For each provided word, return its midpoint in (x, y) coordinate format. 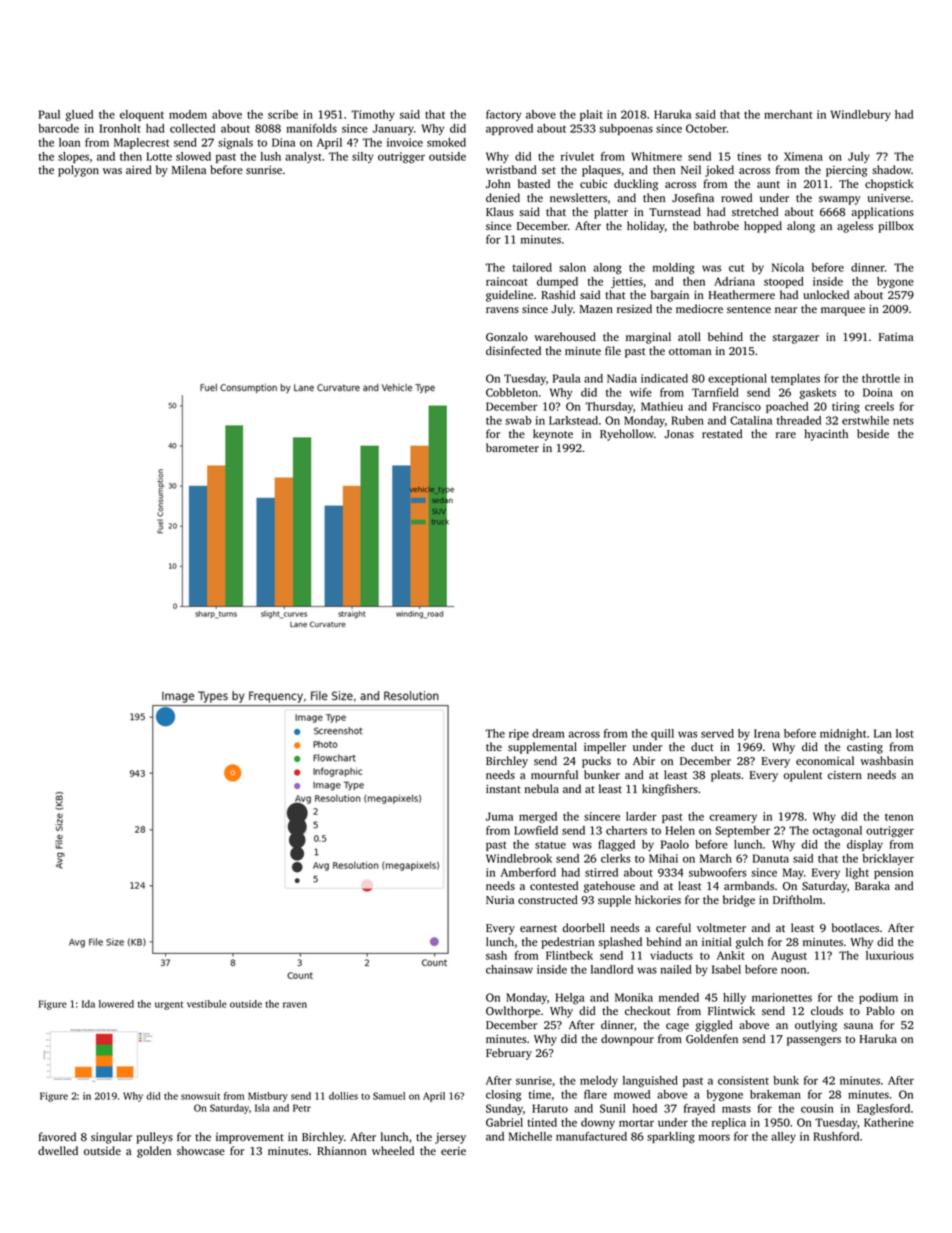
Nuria (500, 900)
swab (518, 420)
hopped (763, 227)
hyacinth (826, 435)
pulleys (154, 1138)
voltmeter (721, 927)
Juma (499, 816)
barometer (512, 447)
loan (69, 142)
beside (873, 433)
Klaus (500, 211)
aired (139, 169)
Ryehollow (627, 435)
